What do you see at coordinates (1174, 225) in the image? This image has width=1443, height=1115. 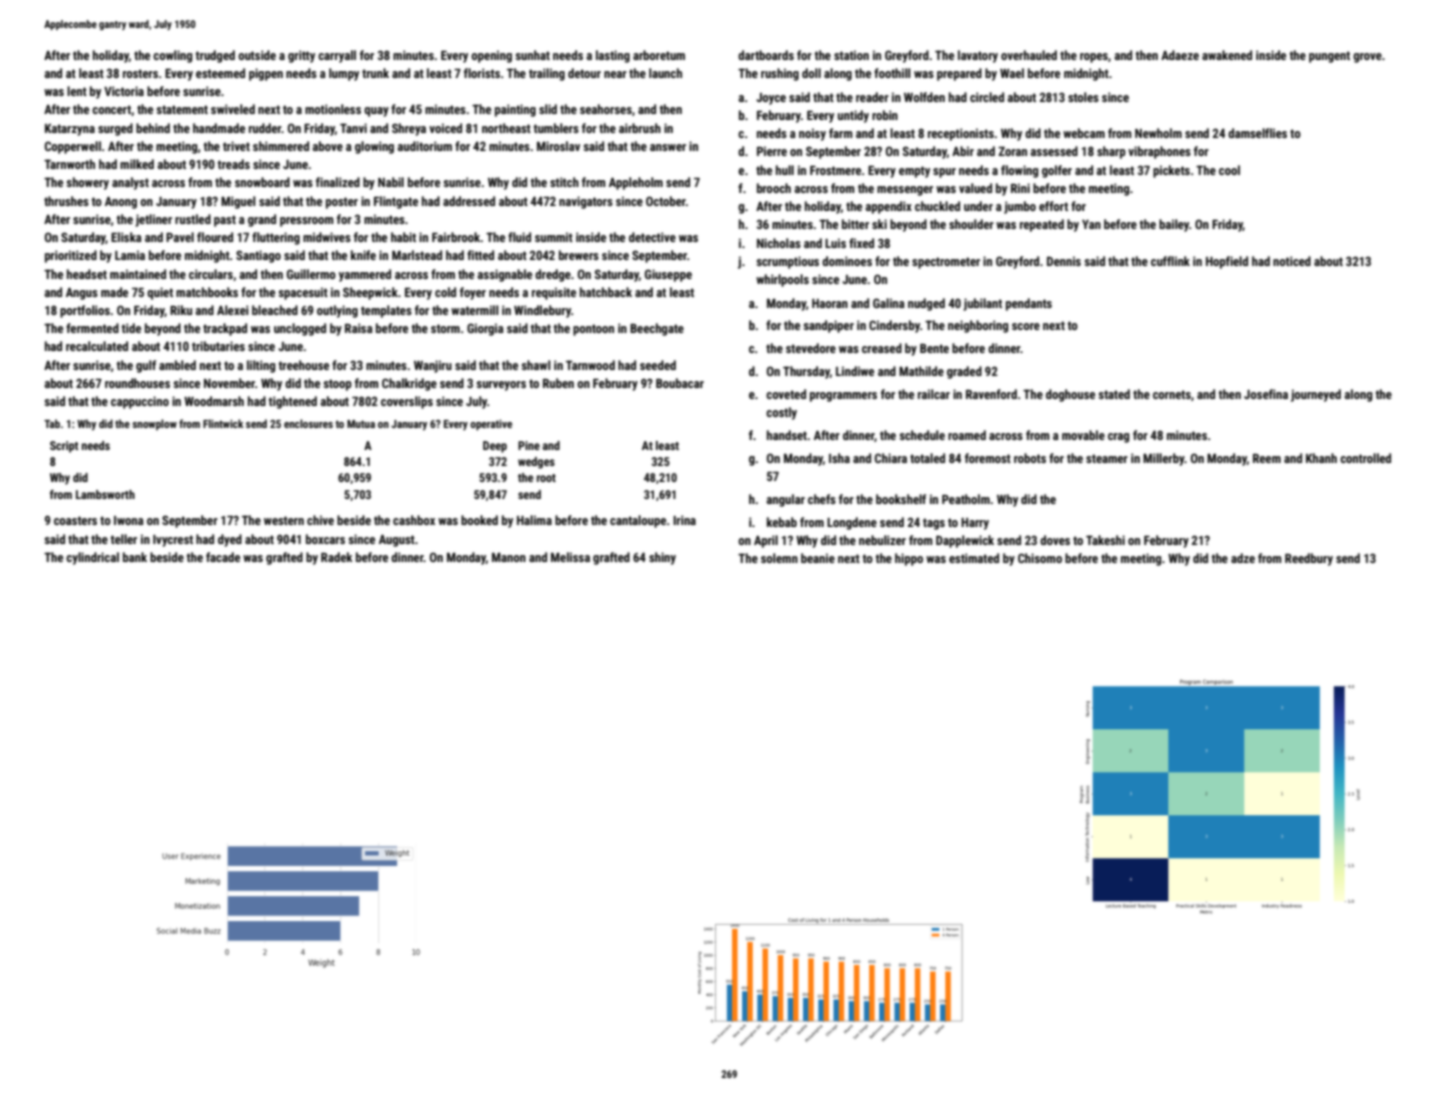 I see `bailey` at bounding box center [1174, 225].
